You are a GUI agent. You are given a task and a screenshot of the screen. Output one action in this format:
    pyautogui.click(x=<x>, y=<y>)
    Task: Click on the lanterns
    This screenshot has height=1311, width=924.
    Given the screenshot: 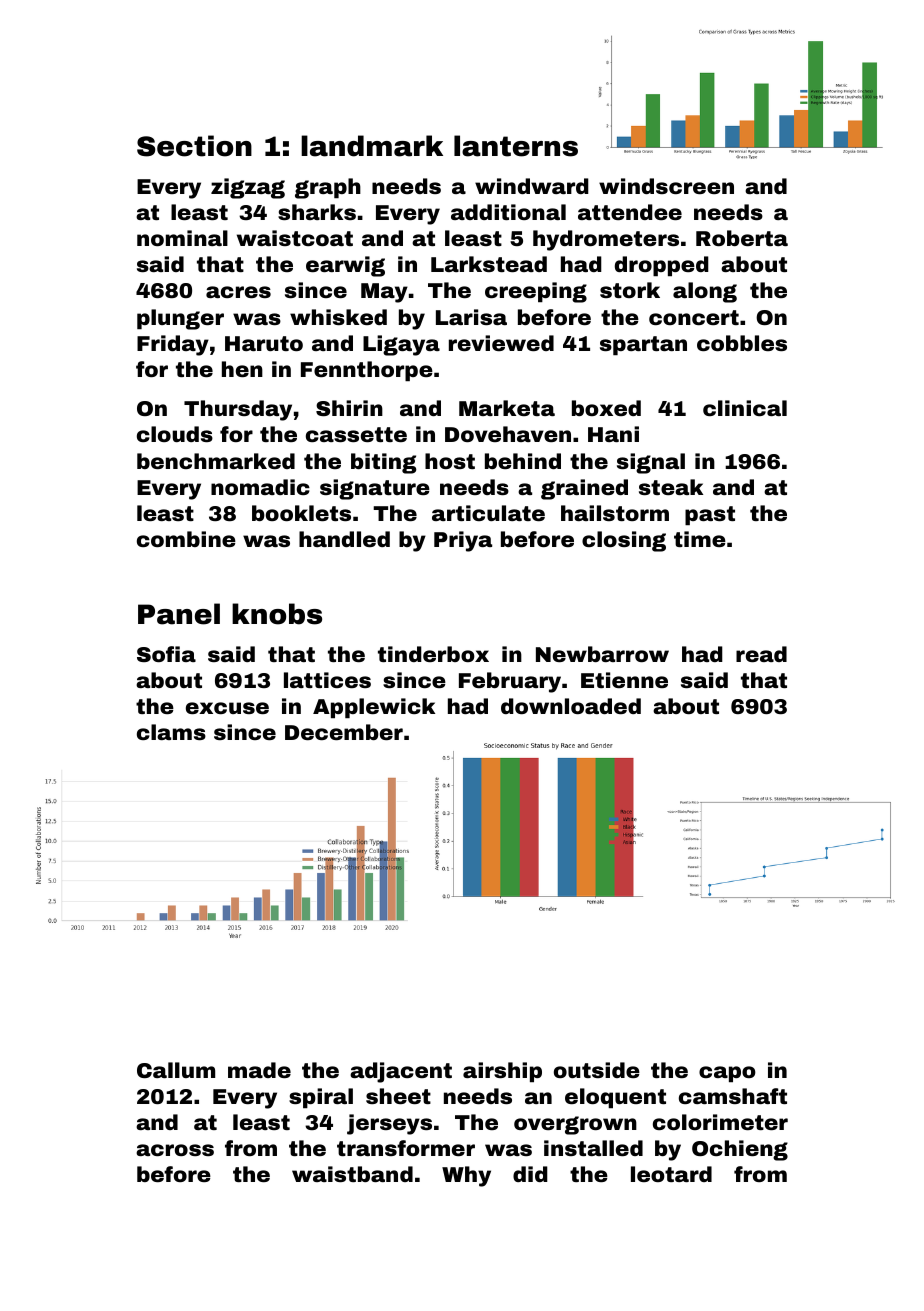 What is the action you would take?
    pyautogui.click(x=516, y=146)
